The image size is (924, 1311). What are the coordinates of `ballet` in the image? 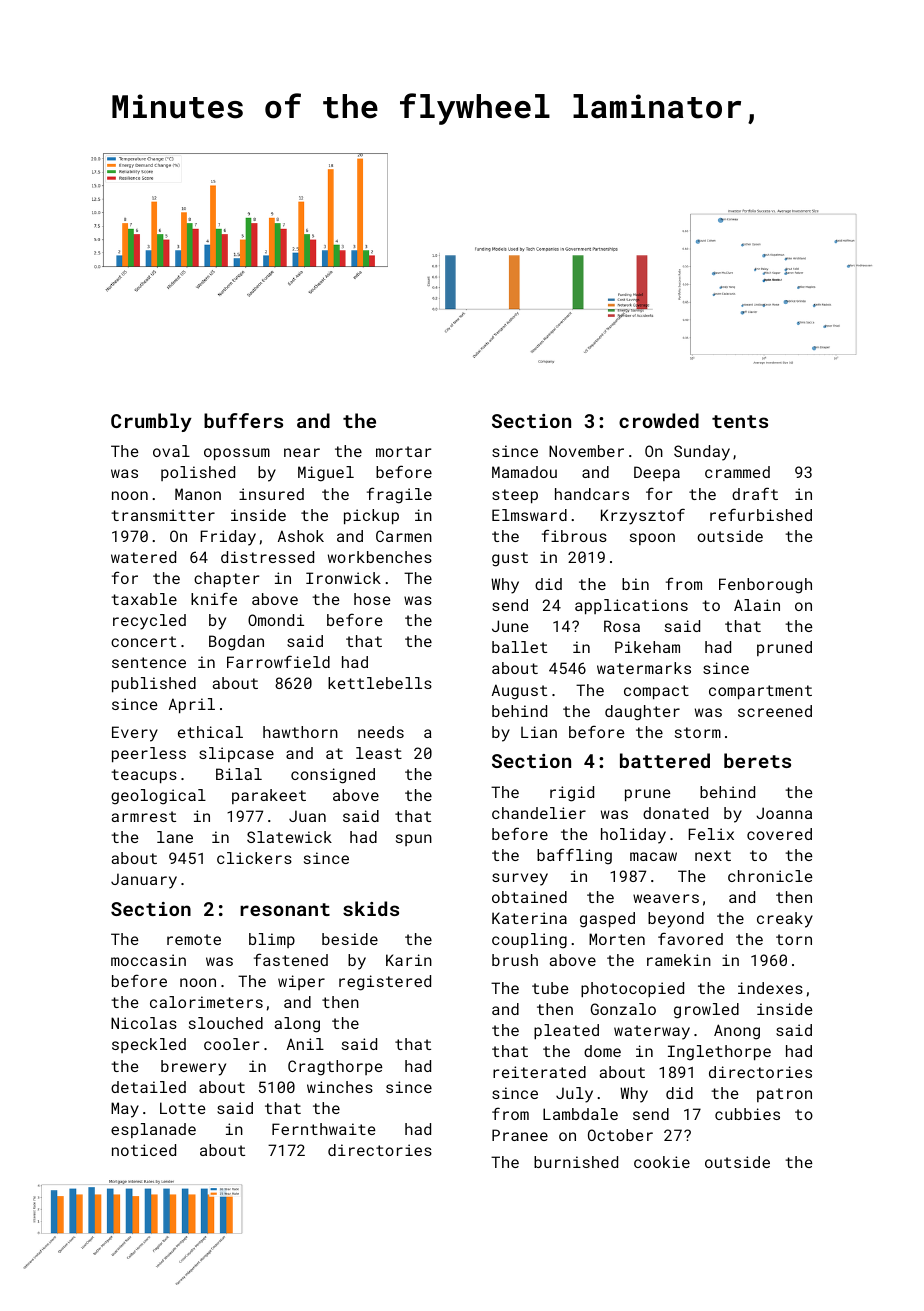 It's located at (519, 647).
